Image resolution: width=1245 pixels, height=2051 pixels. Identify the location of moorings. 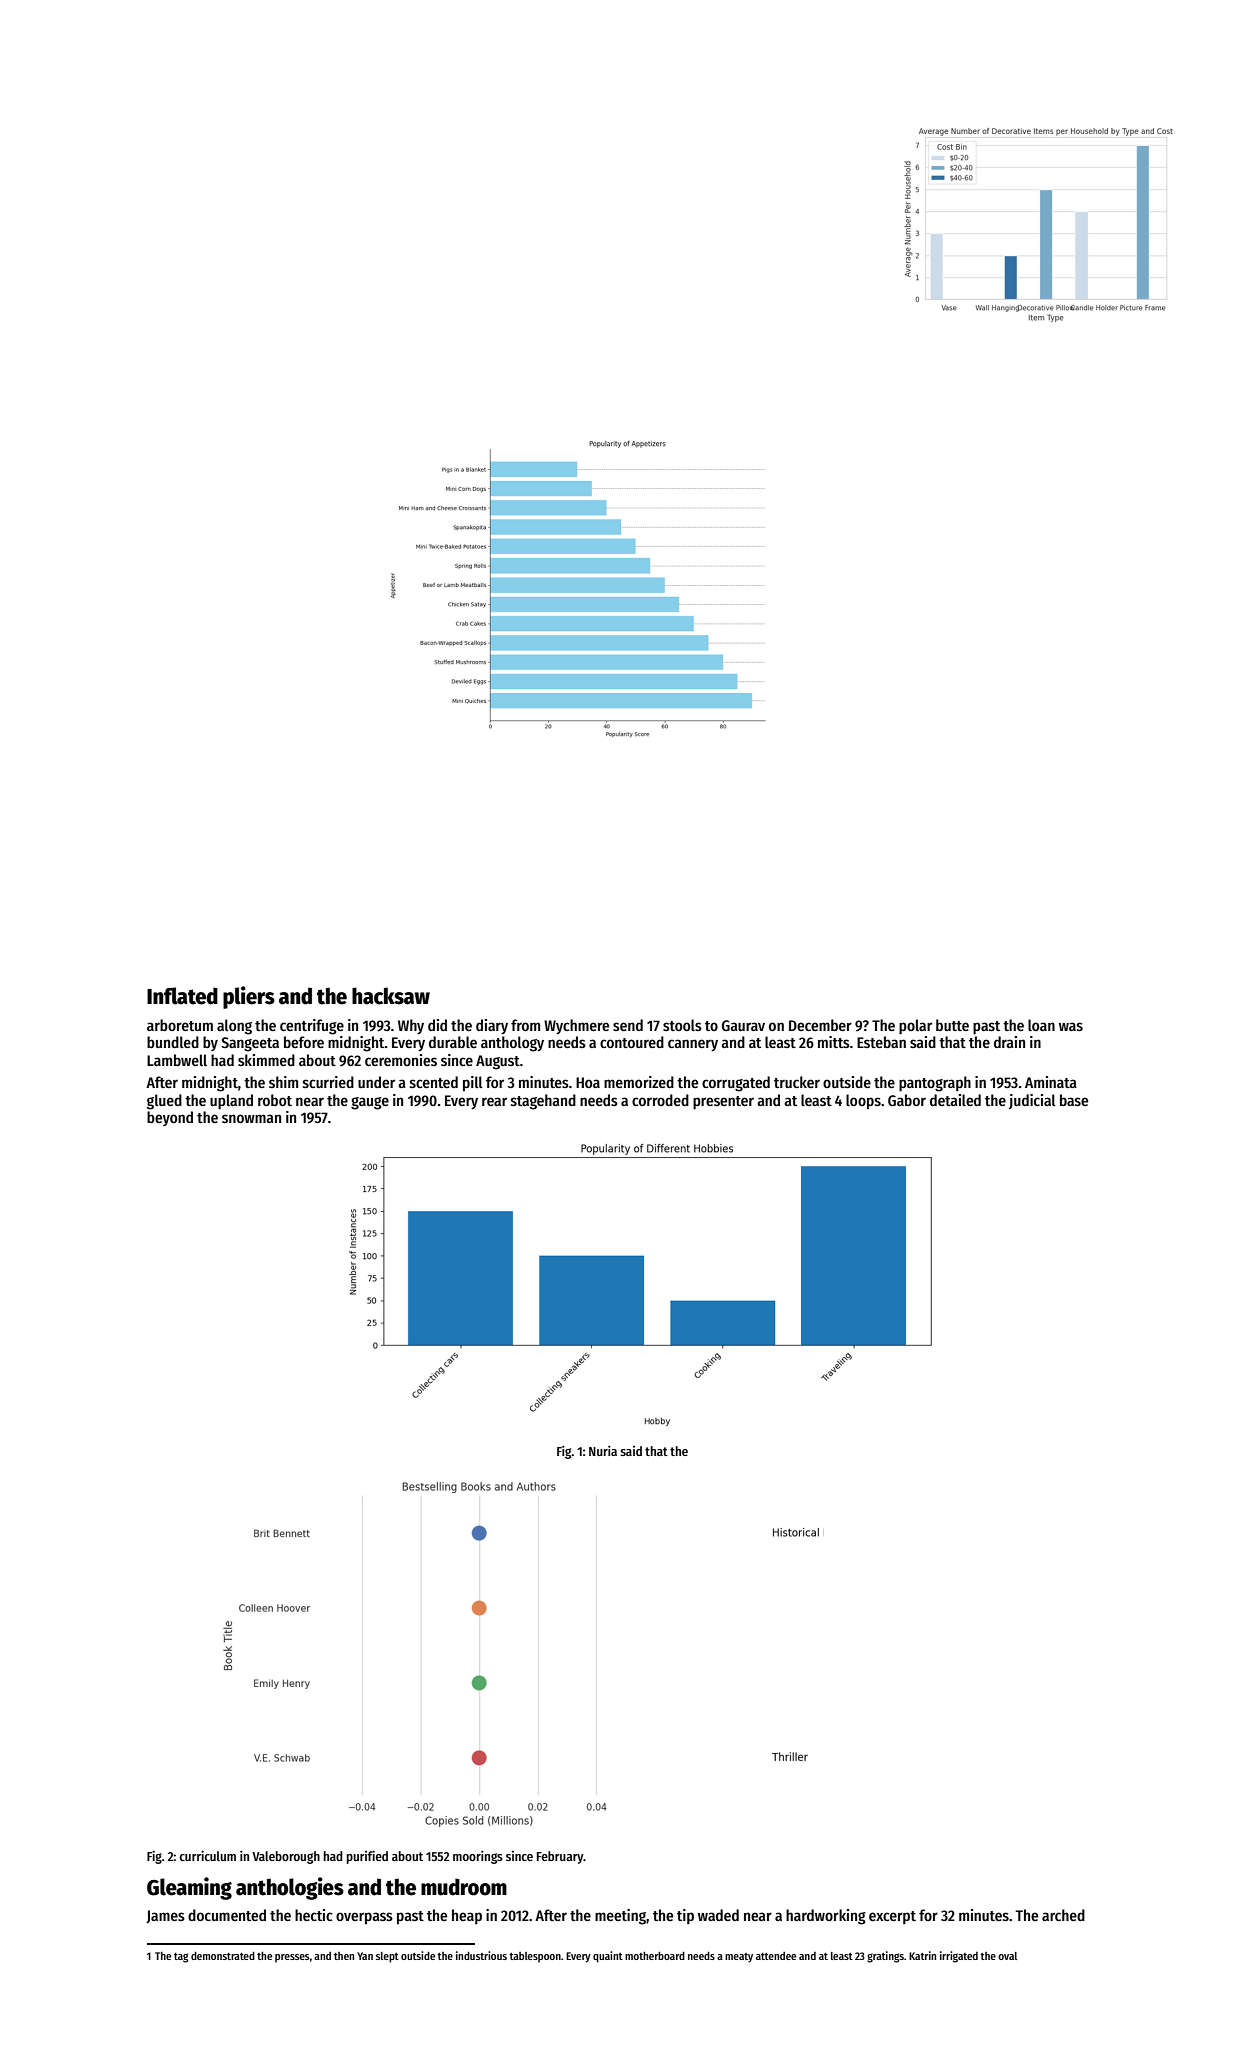
(478, 1857).
